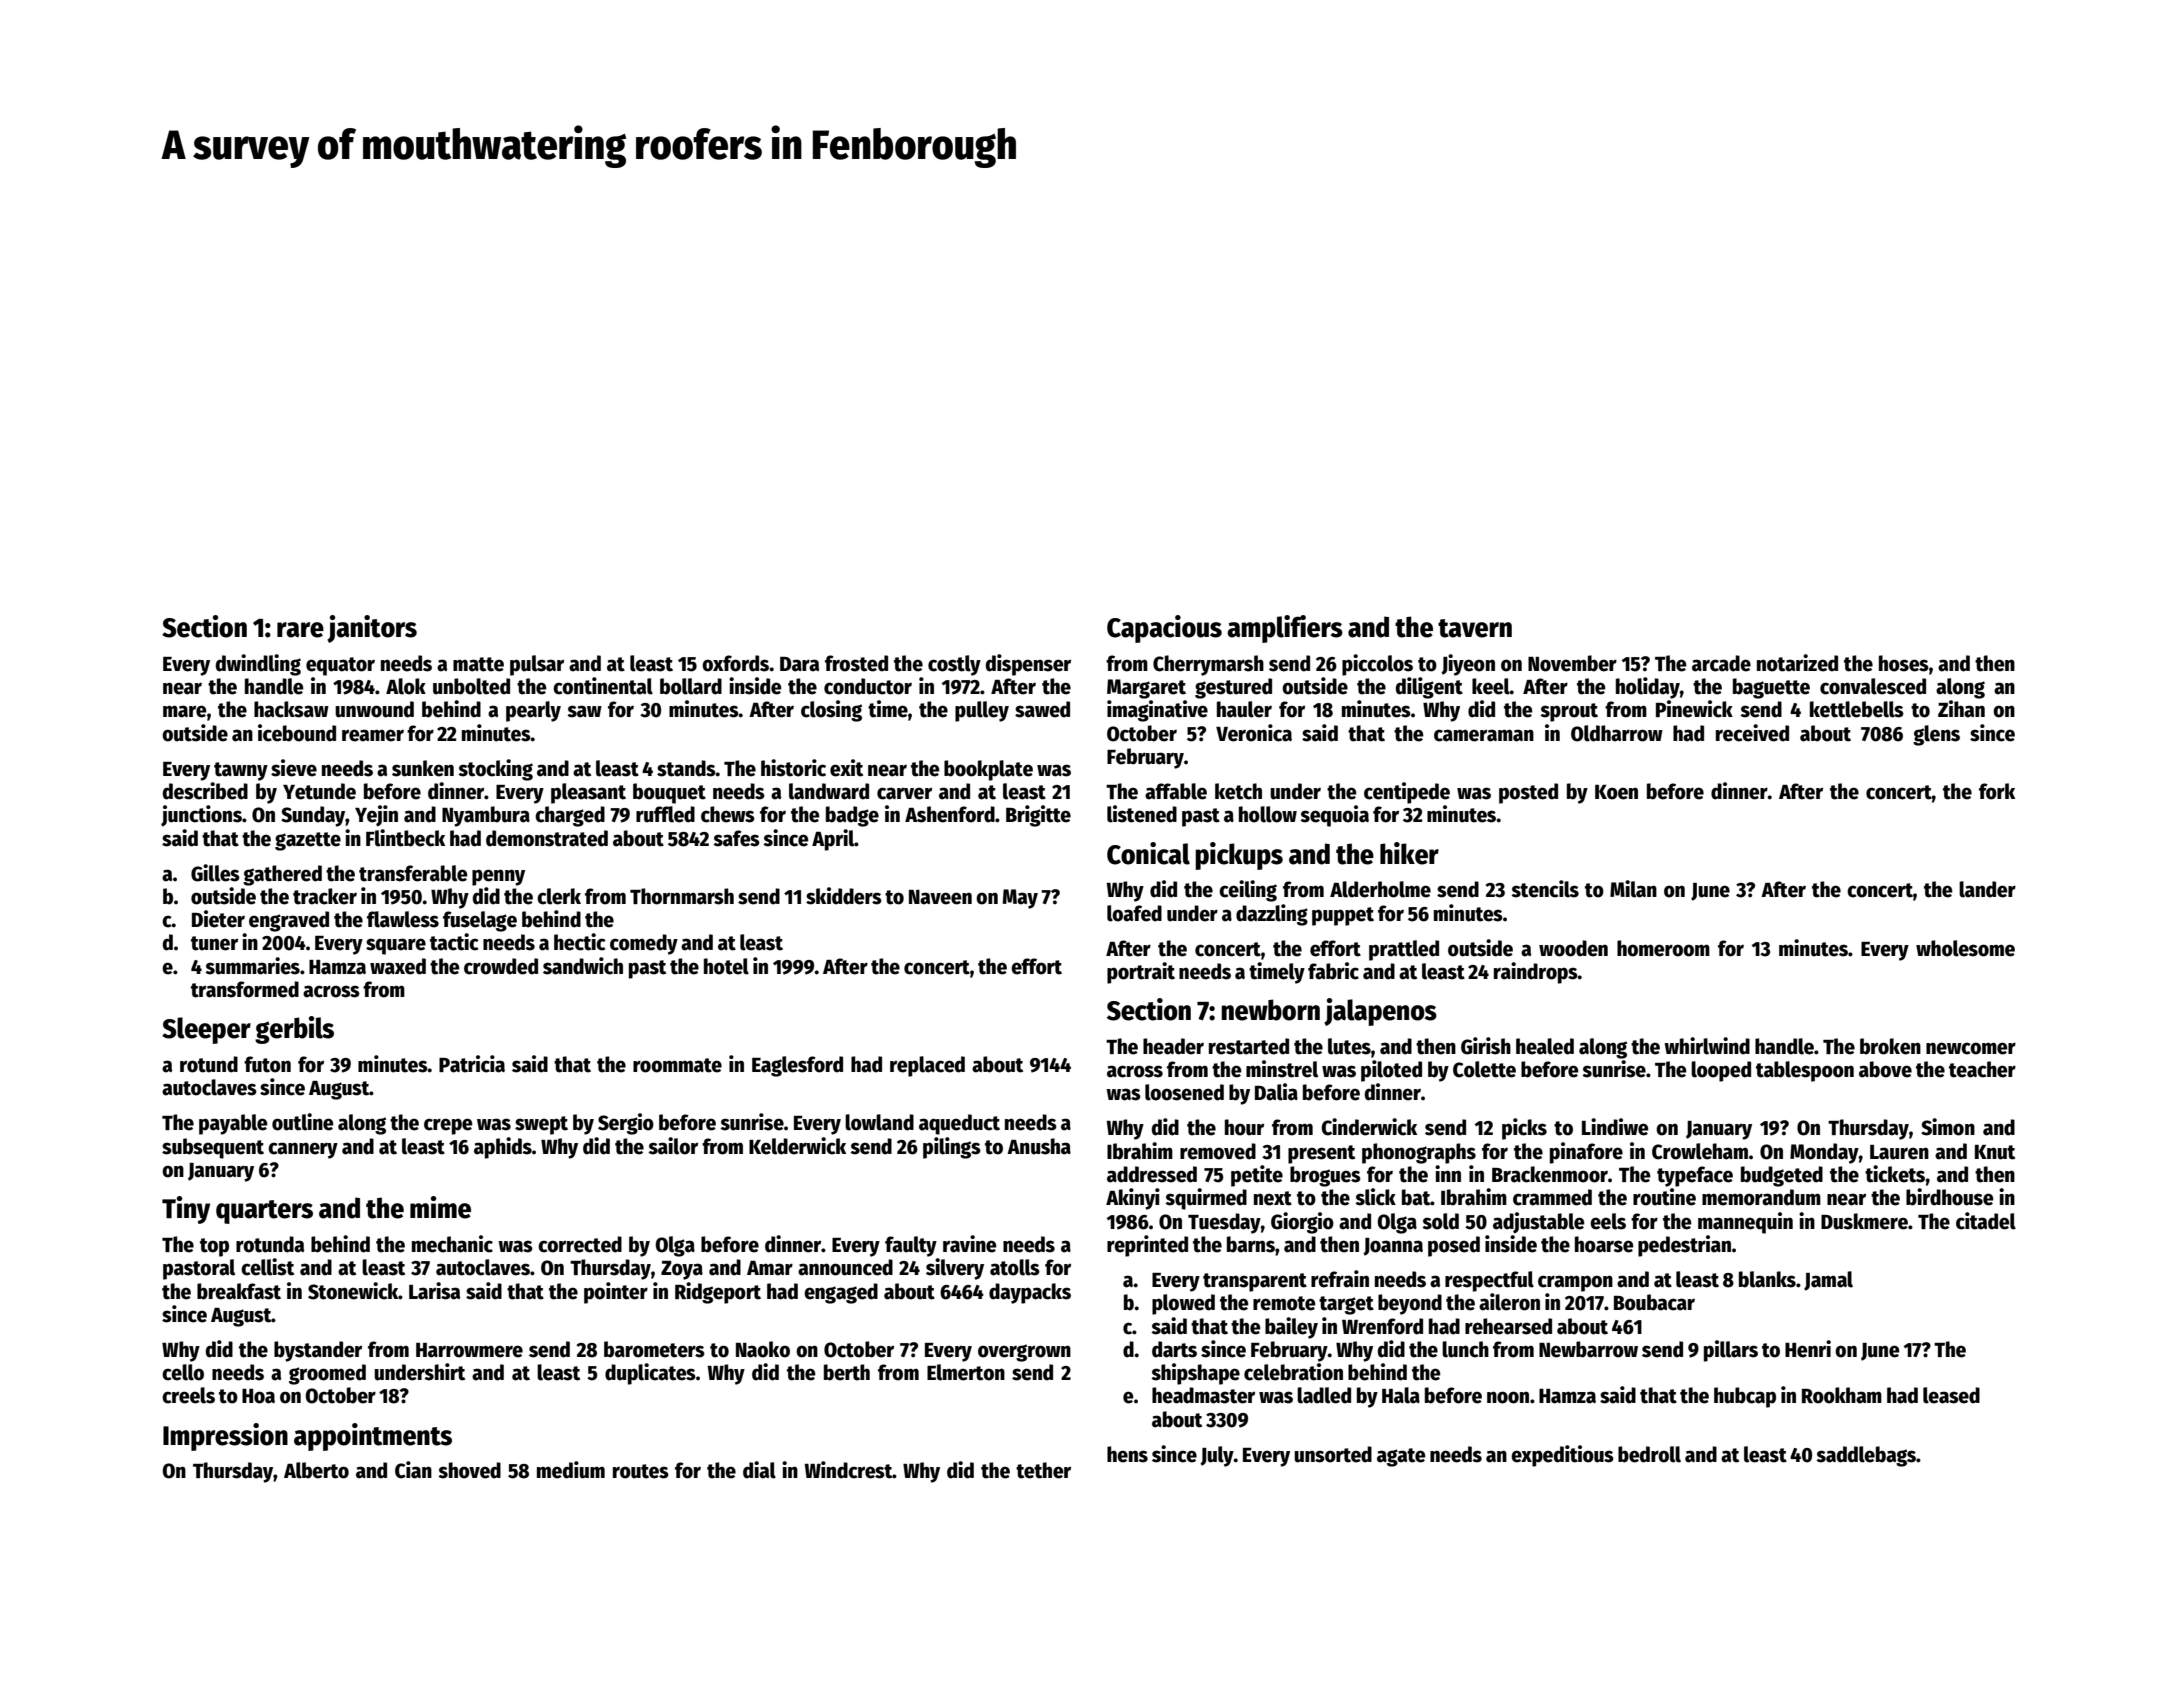 The width and height of the screenshot is (2178, 1683). What do you see at coordinates (289, 921) in the screenshot?
I see `engraved` at bounding box center [289, 921].
